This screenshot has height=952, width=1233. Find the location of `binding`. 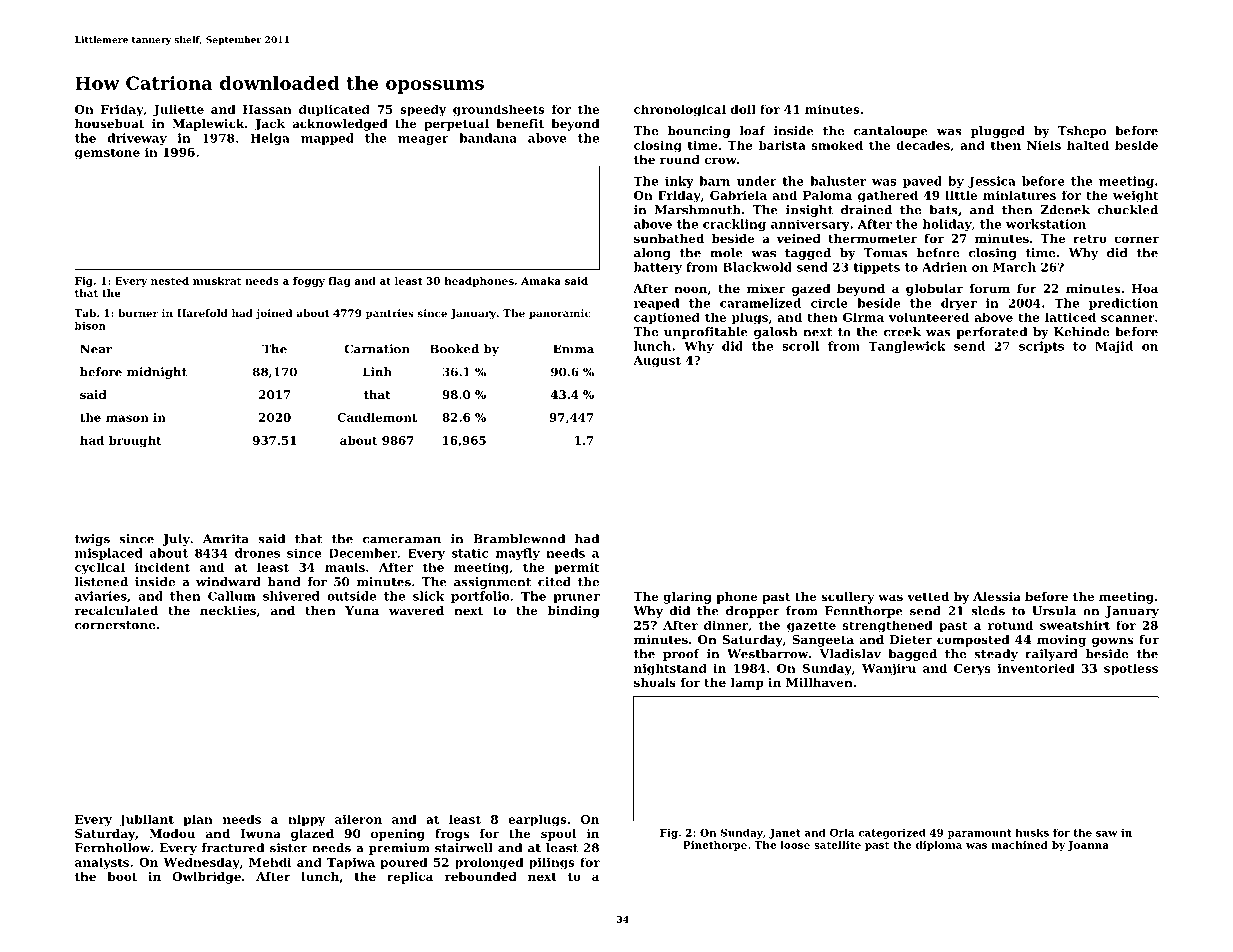

binding is located at coordinates (573, 612).
